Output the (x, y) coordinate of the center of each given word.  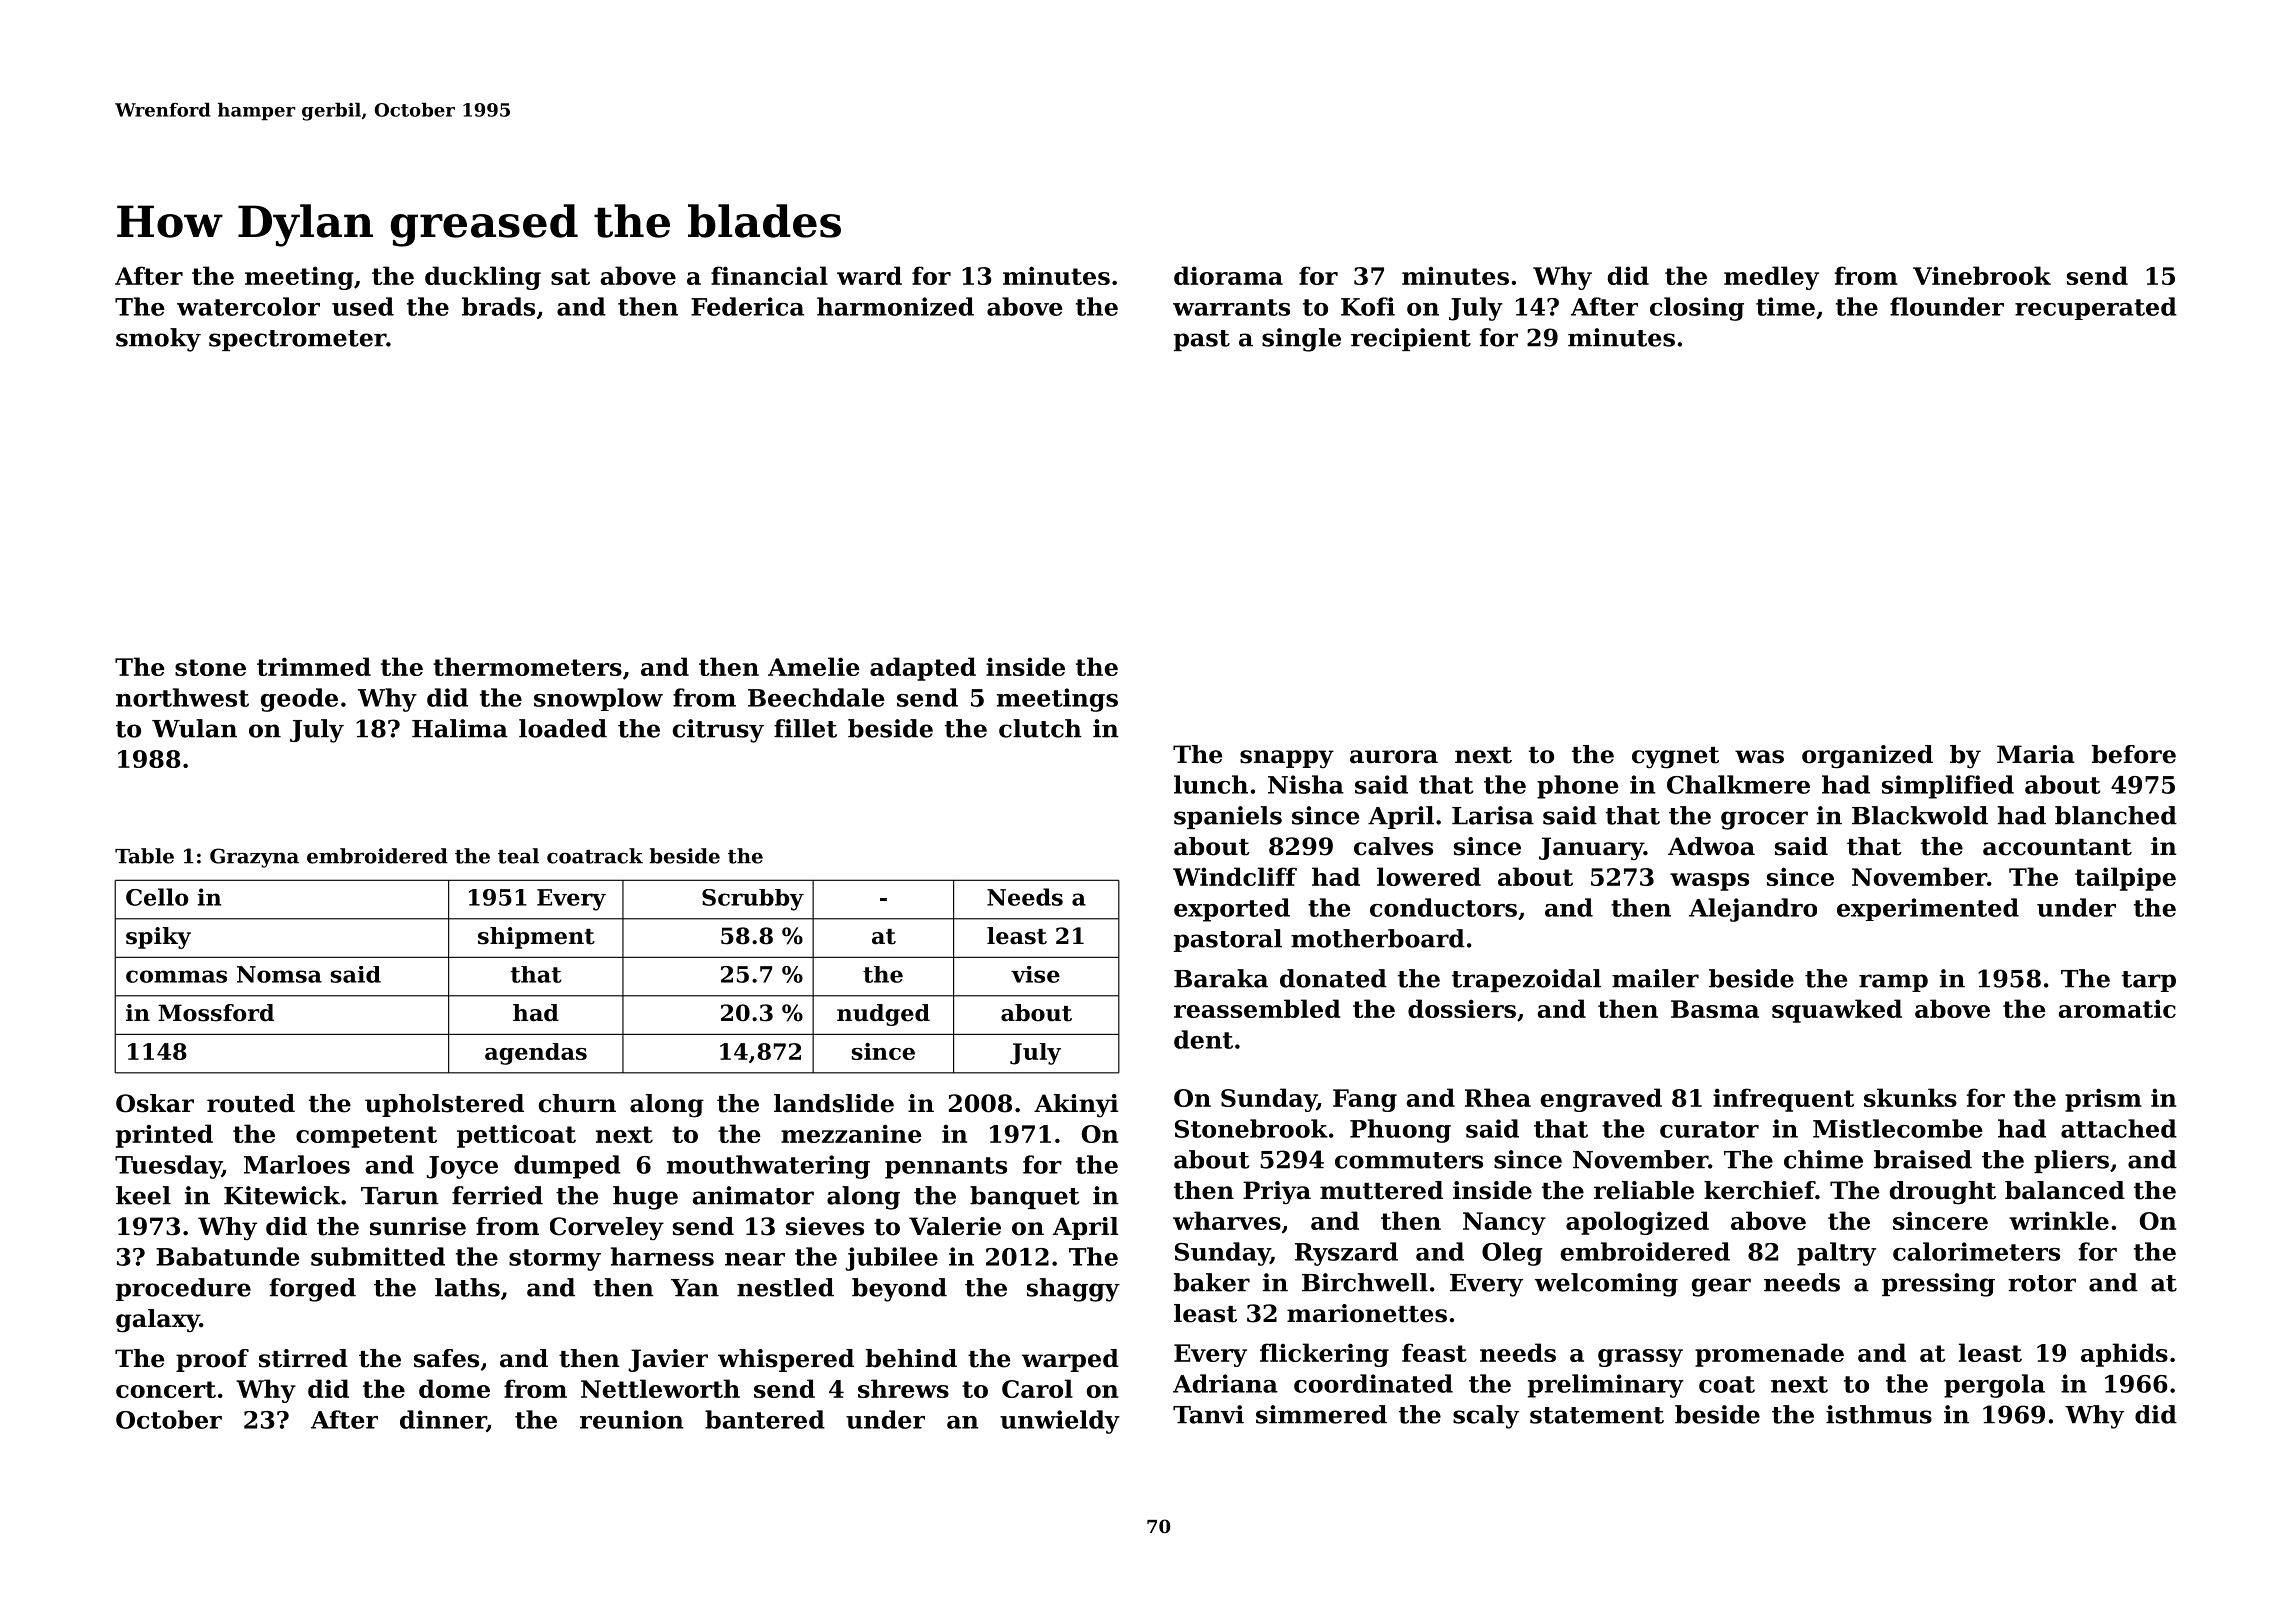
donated (1333, 978)
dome (454, 1388)
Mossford (216, 1013)
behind (911, 1358)
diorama (1228, 275)
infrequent (1783, 1100)
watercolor (248, 306)
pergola (1994, 1386)
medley (1771, 278)
